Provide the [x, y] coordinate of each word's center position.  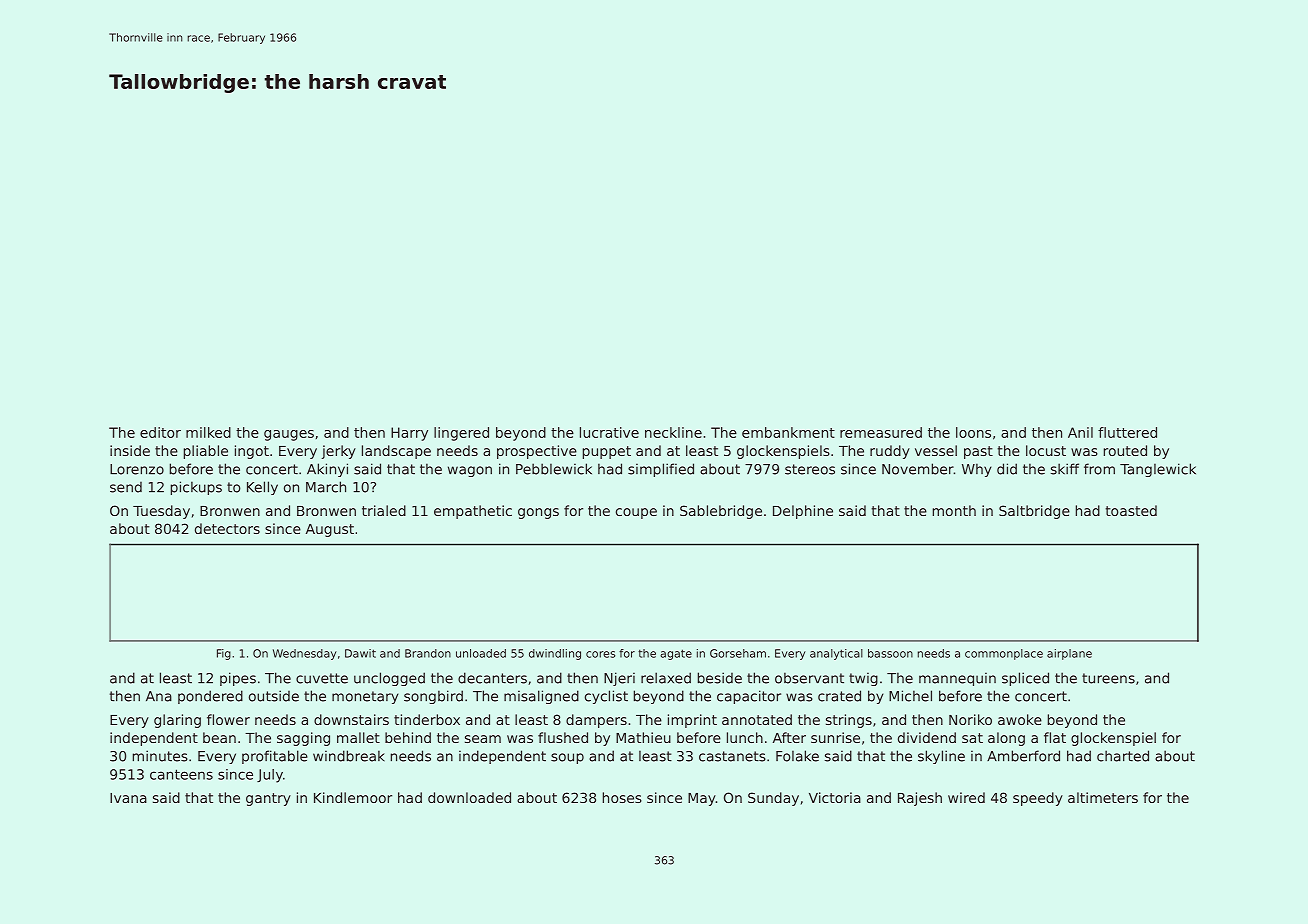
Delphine [803, 512]
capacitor [749, 697]
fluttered [1127, 432]
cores [600, 654]
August [330, 530]
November [918, 469]
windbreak [349, 756]
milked [208, 432]
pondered [210, 697]
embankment [788, 432]
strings [849, 721]
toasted [1131, 510]
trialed [384, 510]
